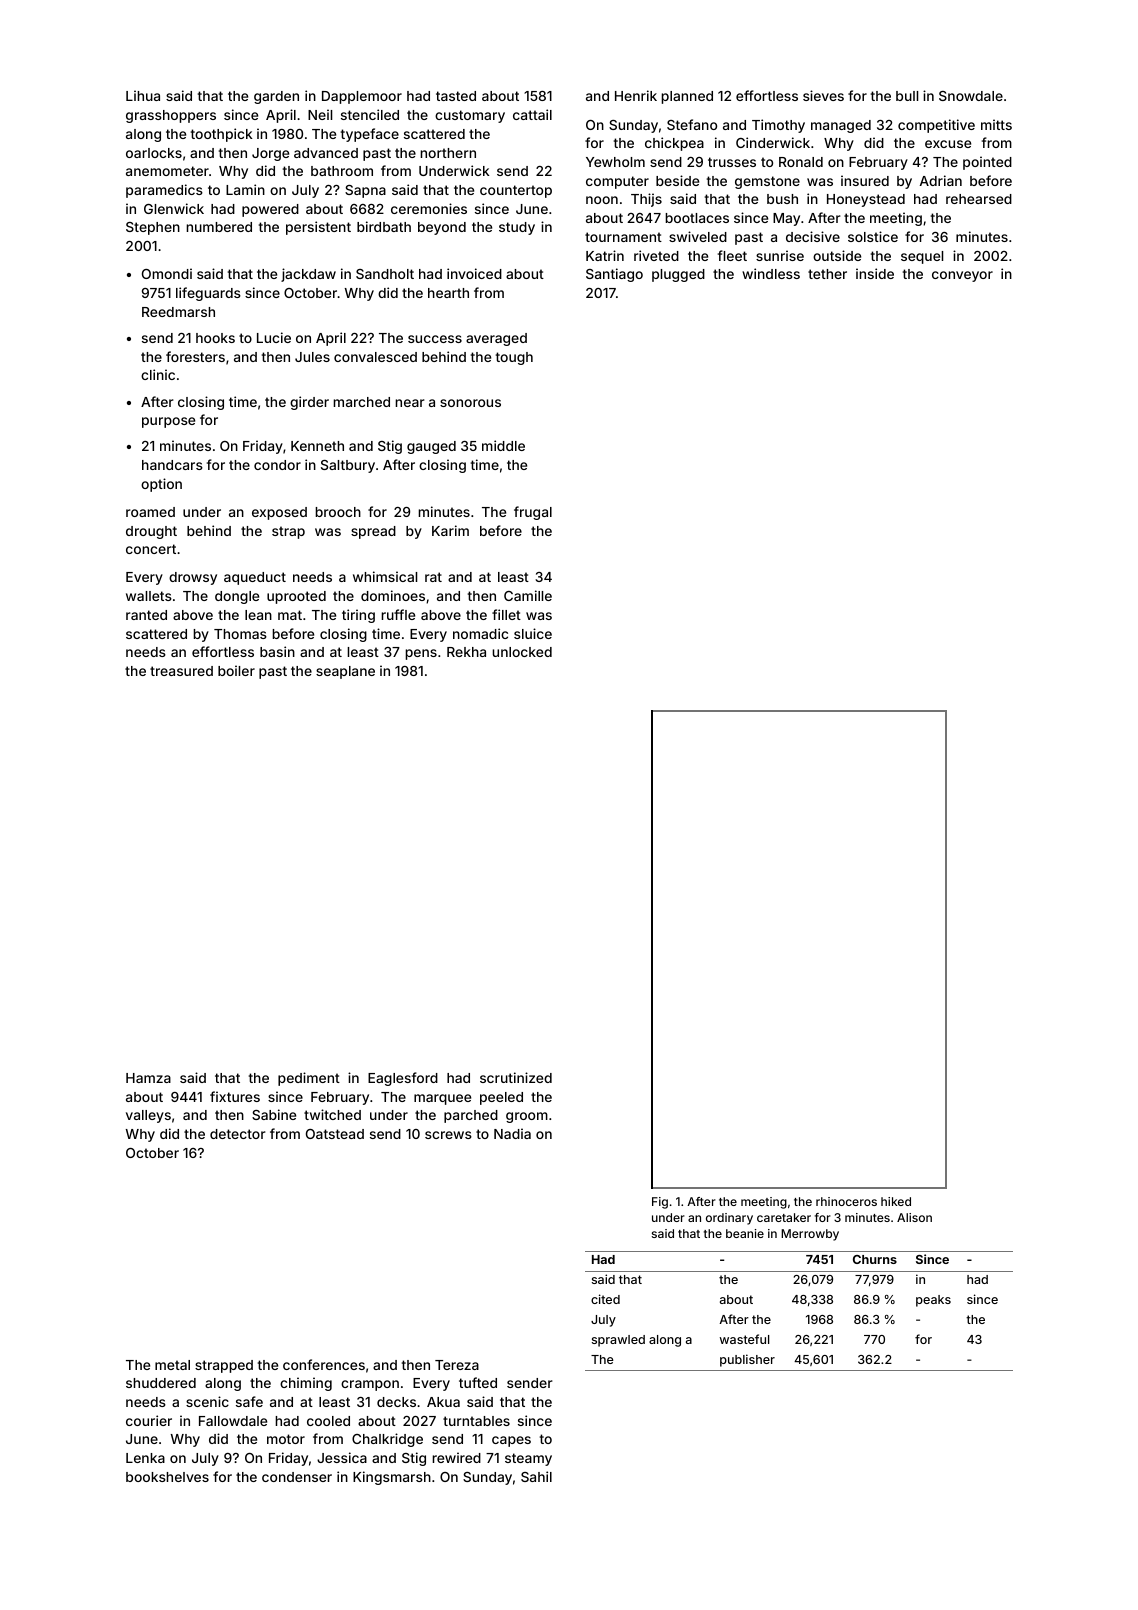  What do you see at coordinates (345, 672) in the screenshot?
I see `seaplane` at bounding box center [345, 672].
